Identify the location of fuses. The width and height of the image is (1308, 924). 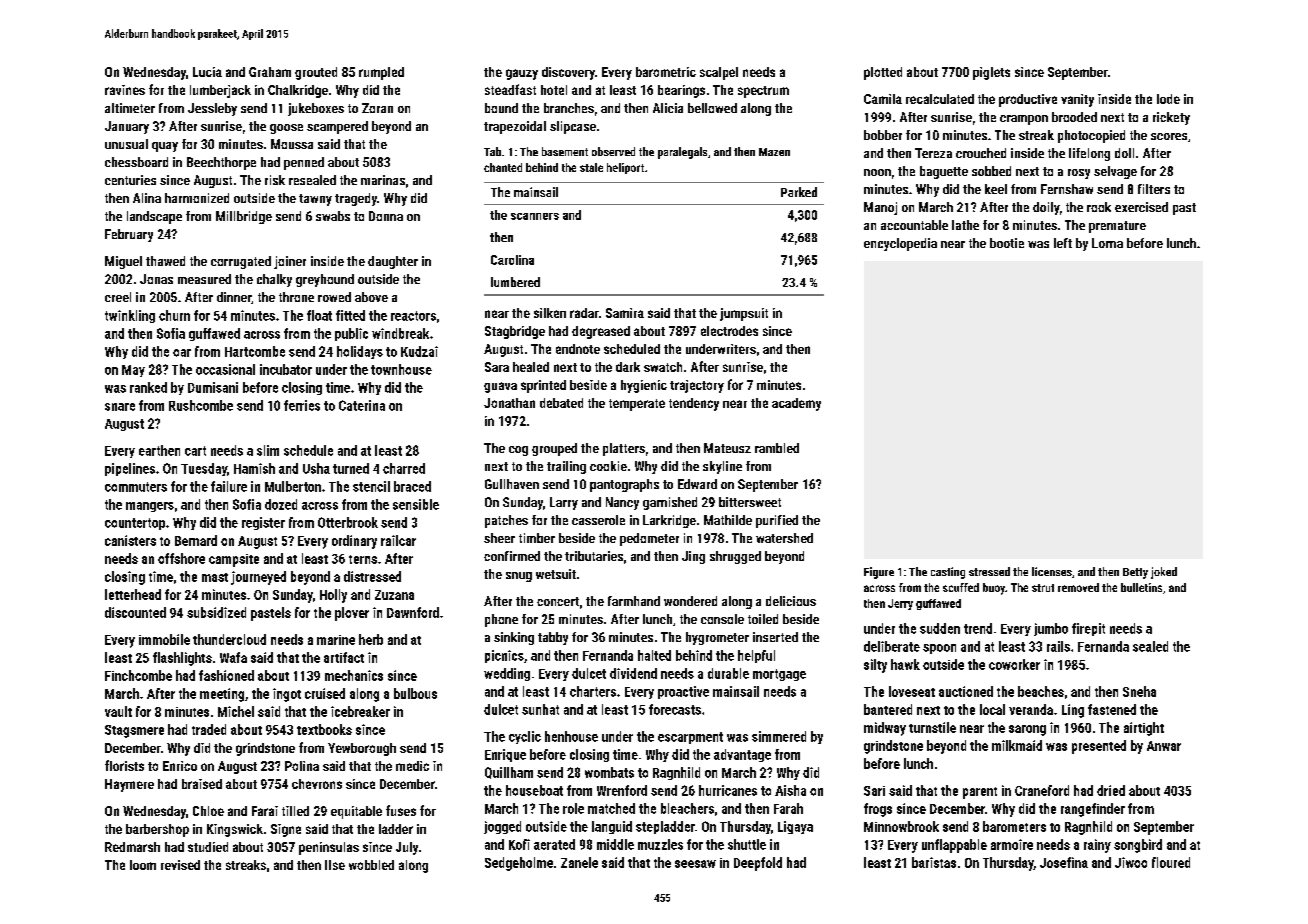
(401, 810).
